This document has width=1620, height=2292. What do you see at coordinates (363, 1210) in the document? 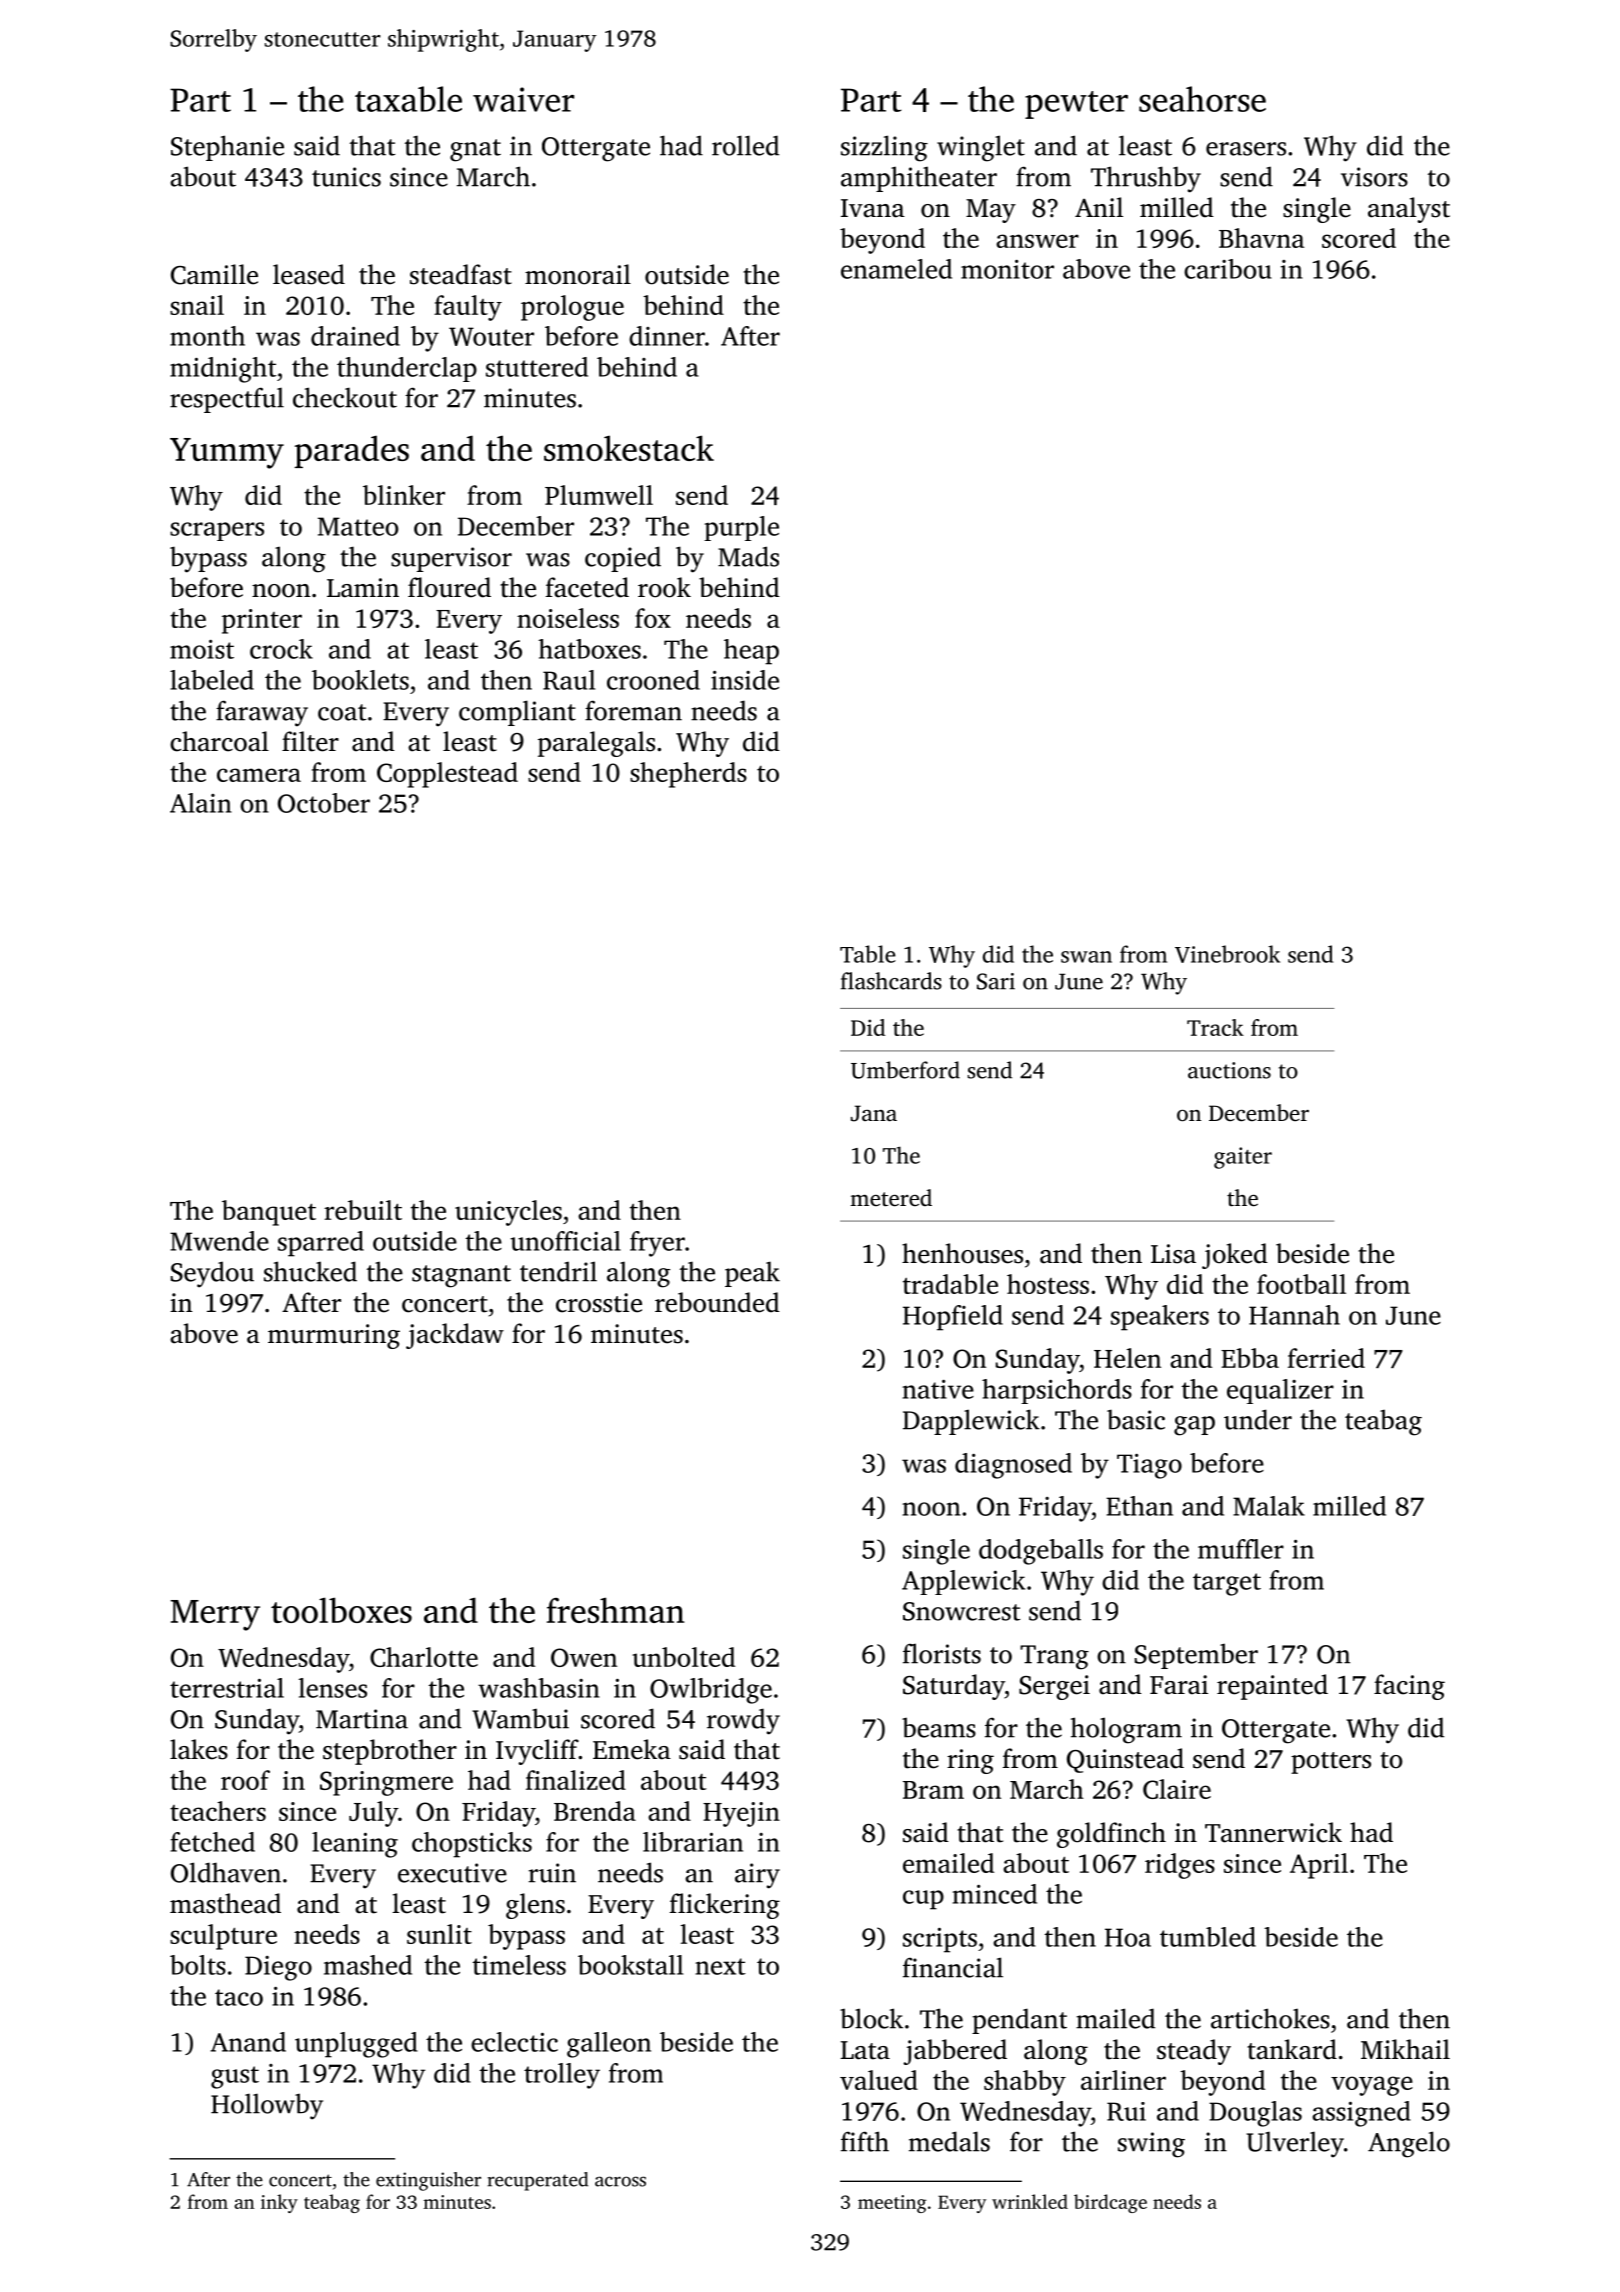
I see `rebuilt` at bounding box center [363, 1210].
